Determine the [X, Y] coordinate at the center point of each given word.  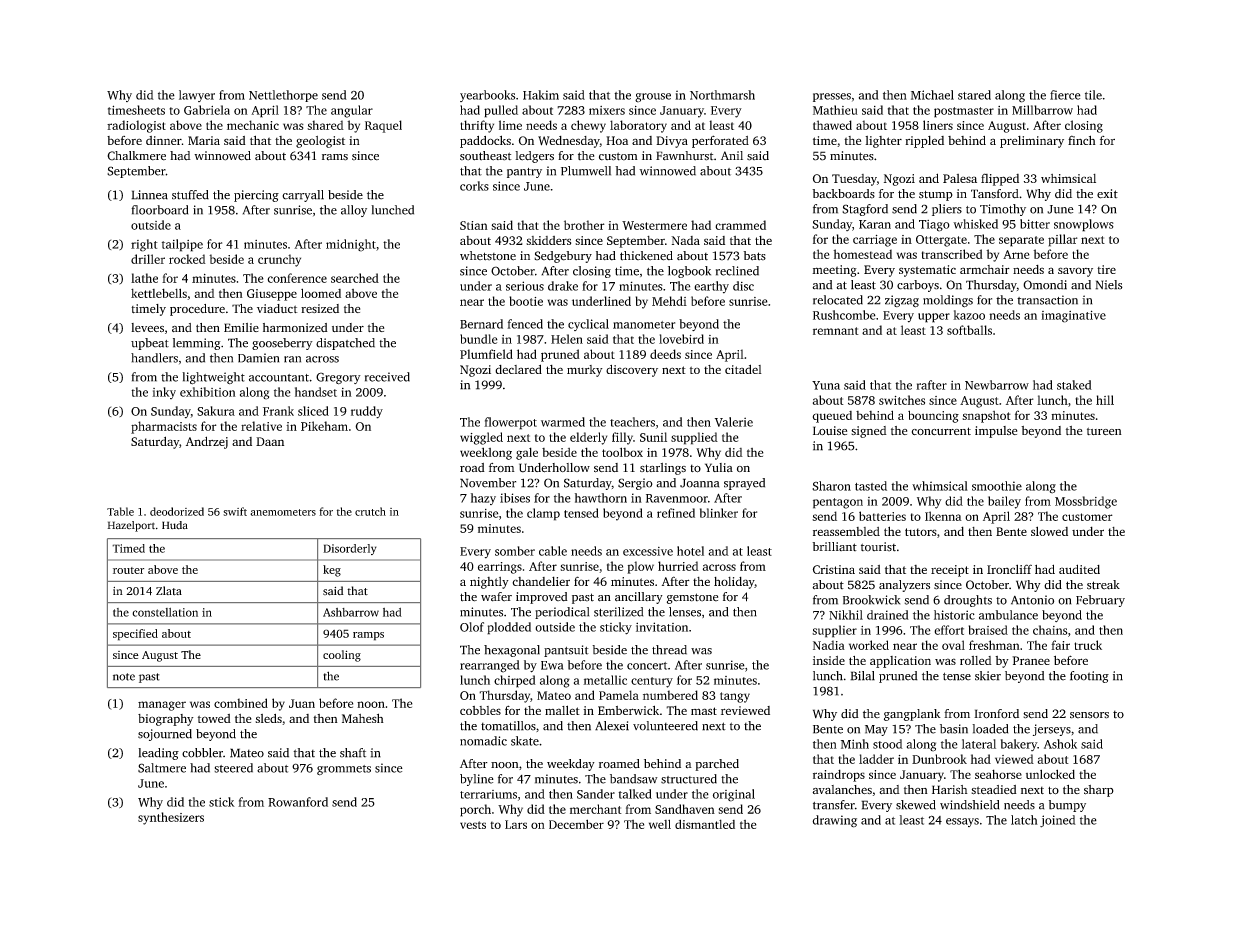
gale [527, 453]
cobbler [202, 753]
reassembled [846, 531]
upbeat [150, 344]
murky [585, 371]
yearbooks [487, 96]
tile [1093, 95]
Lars [516, 824]
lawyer [197, 96]
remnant [836, 331]
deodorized [177, 511]
